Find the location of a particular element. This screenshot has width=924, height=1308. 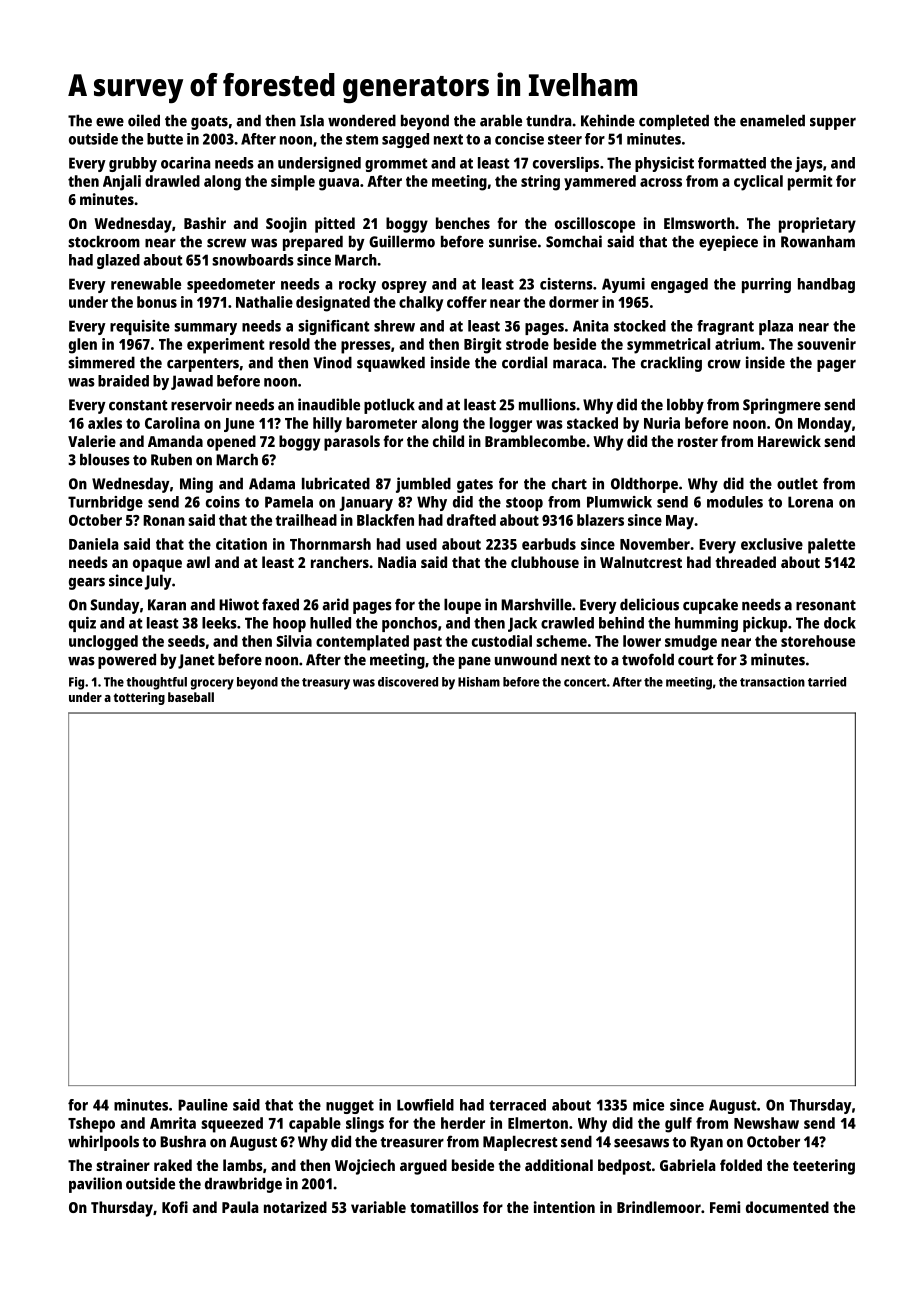

enameled is located at coordinates (772, 120).
